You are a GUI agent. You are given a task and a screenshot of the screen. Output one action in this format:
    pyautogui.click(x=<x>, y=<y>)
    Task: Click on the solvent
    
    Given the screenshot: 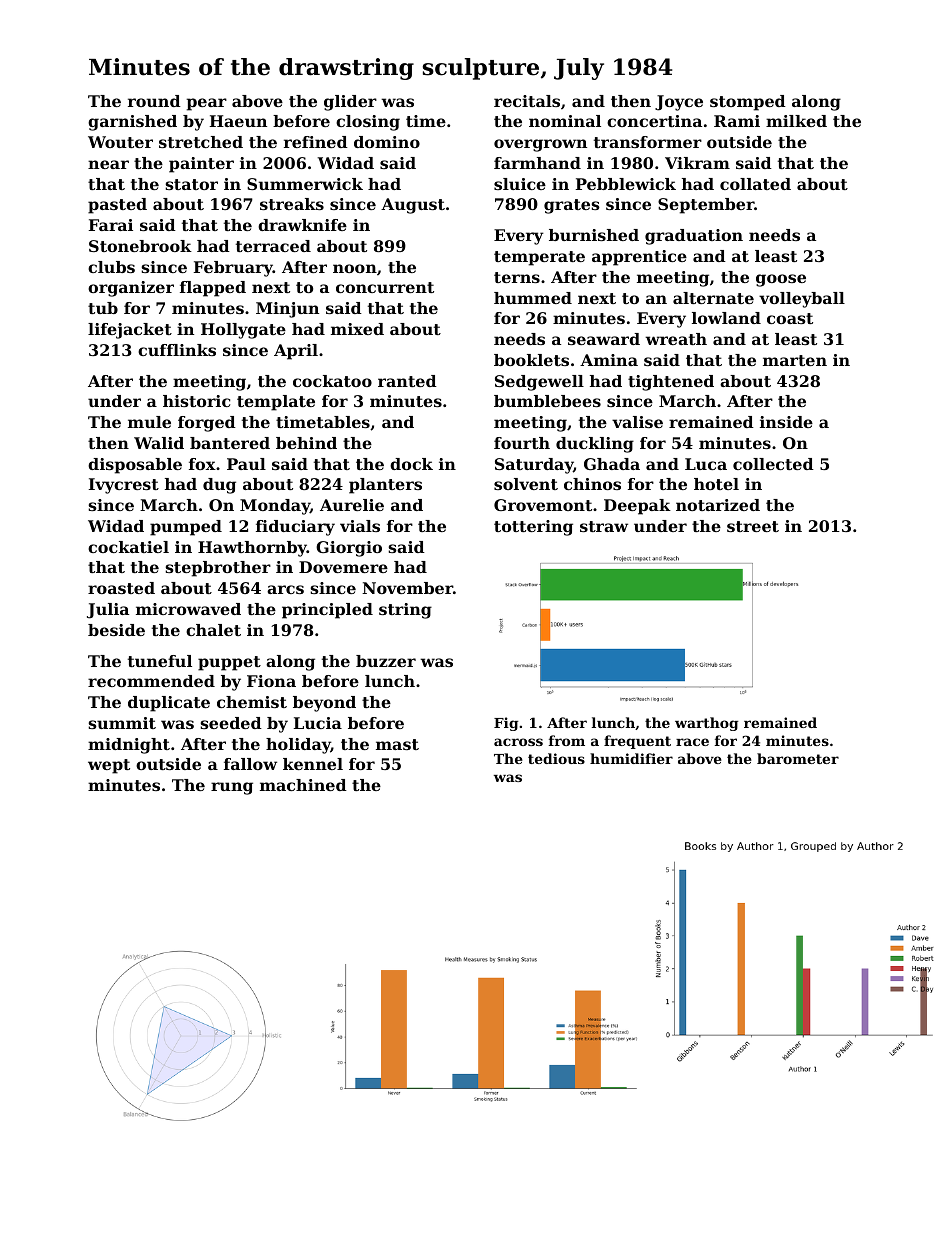 What is the action you would take?
    pyautogui.click(x=526, y=484)
